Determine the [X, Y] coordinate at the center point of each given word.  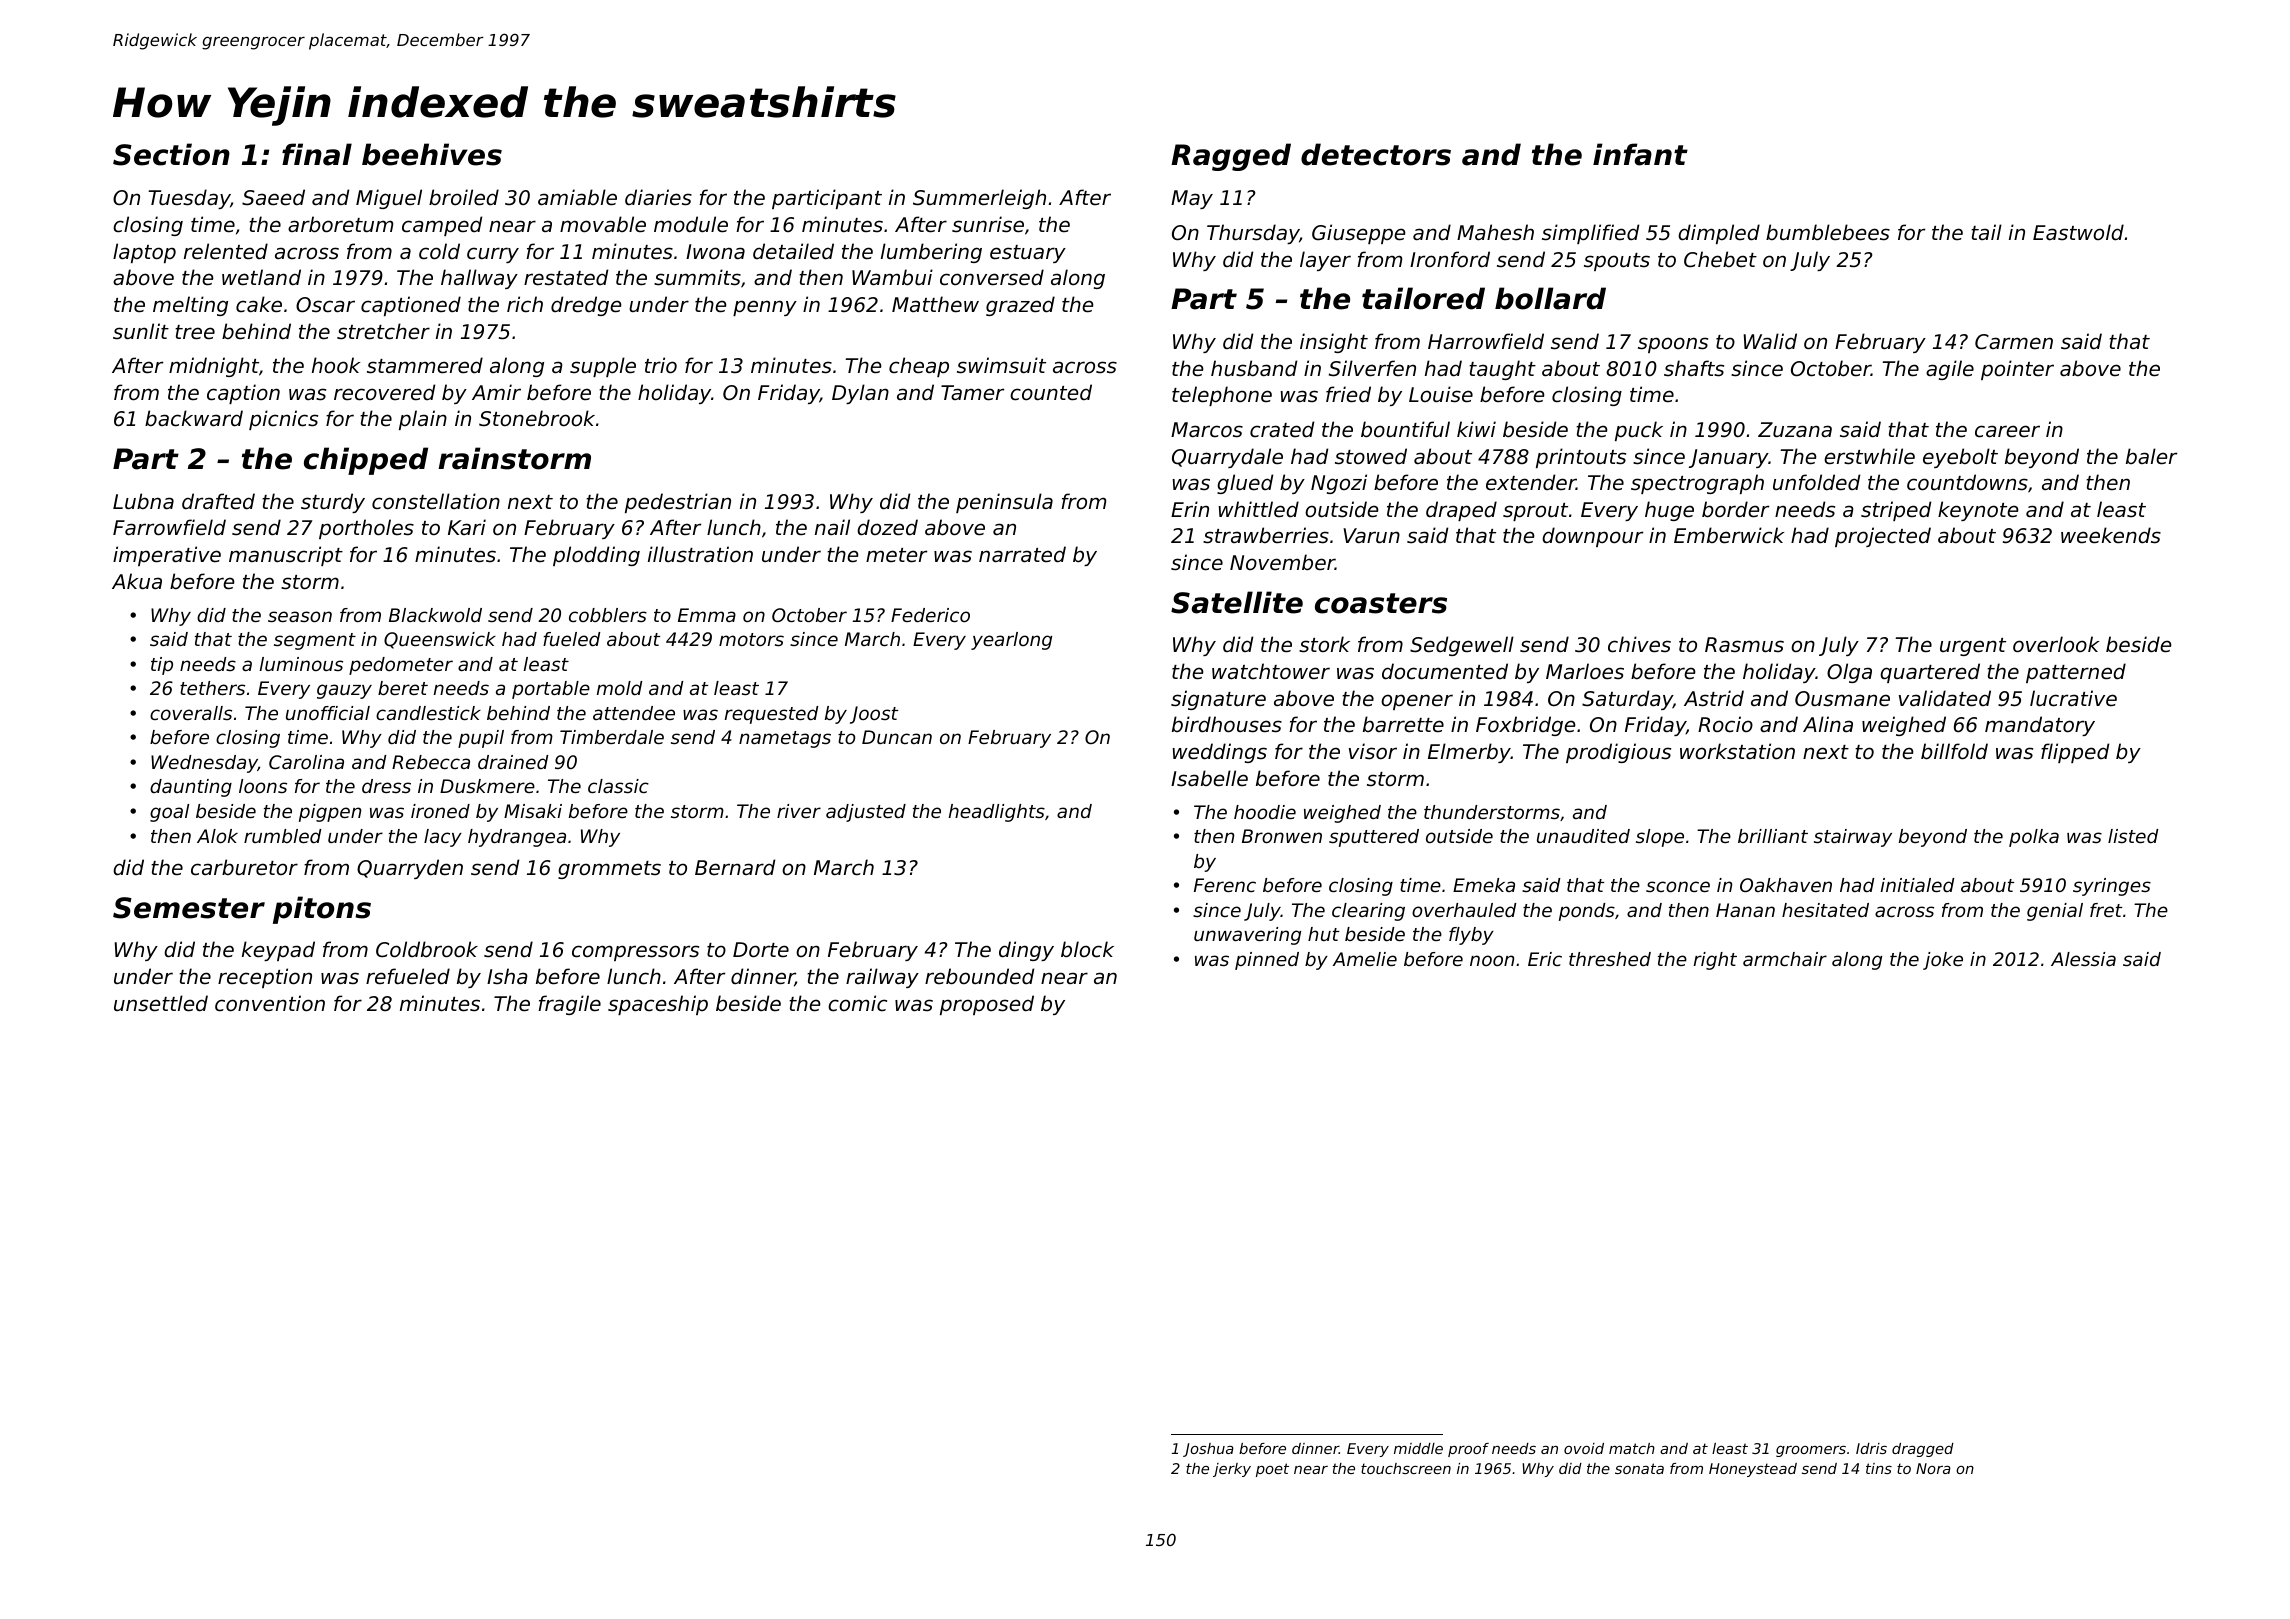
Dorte [761, 950]
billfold [1954, 751]
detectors [1376, 154]
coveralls [191, 713]
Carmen [2014, 342]
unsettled [161, 1003]
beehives [432, 154]
